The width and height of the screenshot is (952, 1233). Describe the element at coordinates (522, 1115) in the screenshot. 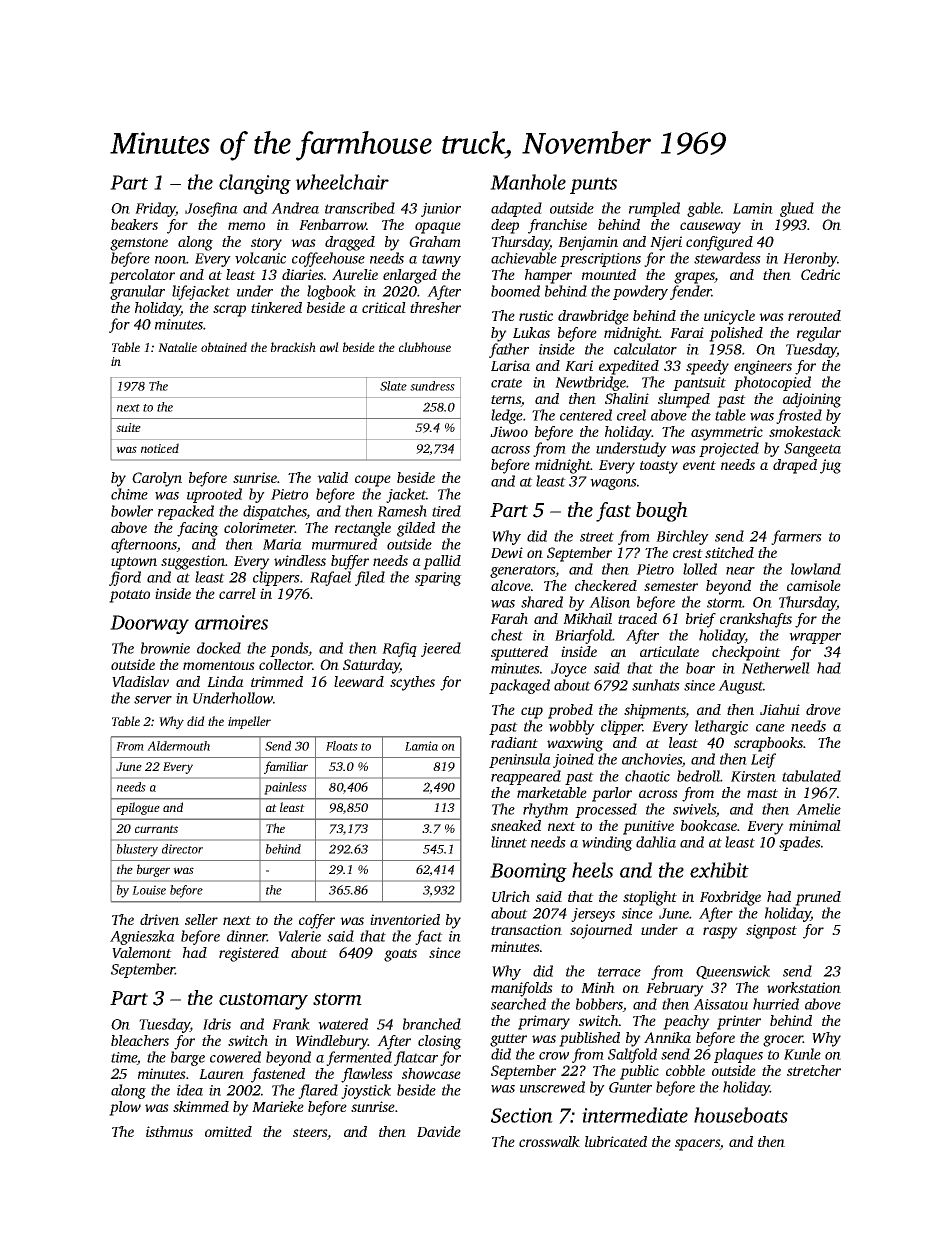

I see `Section` at that location.
